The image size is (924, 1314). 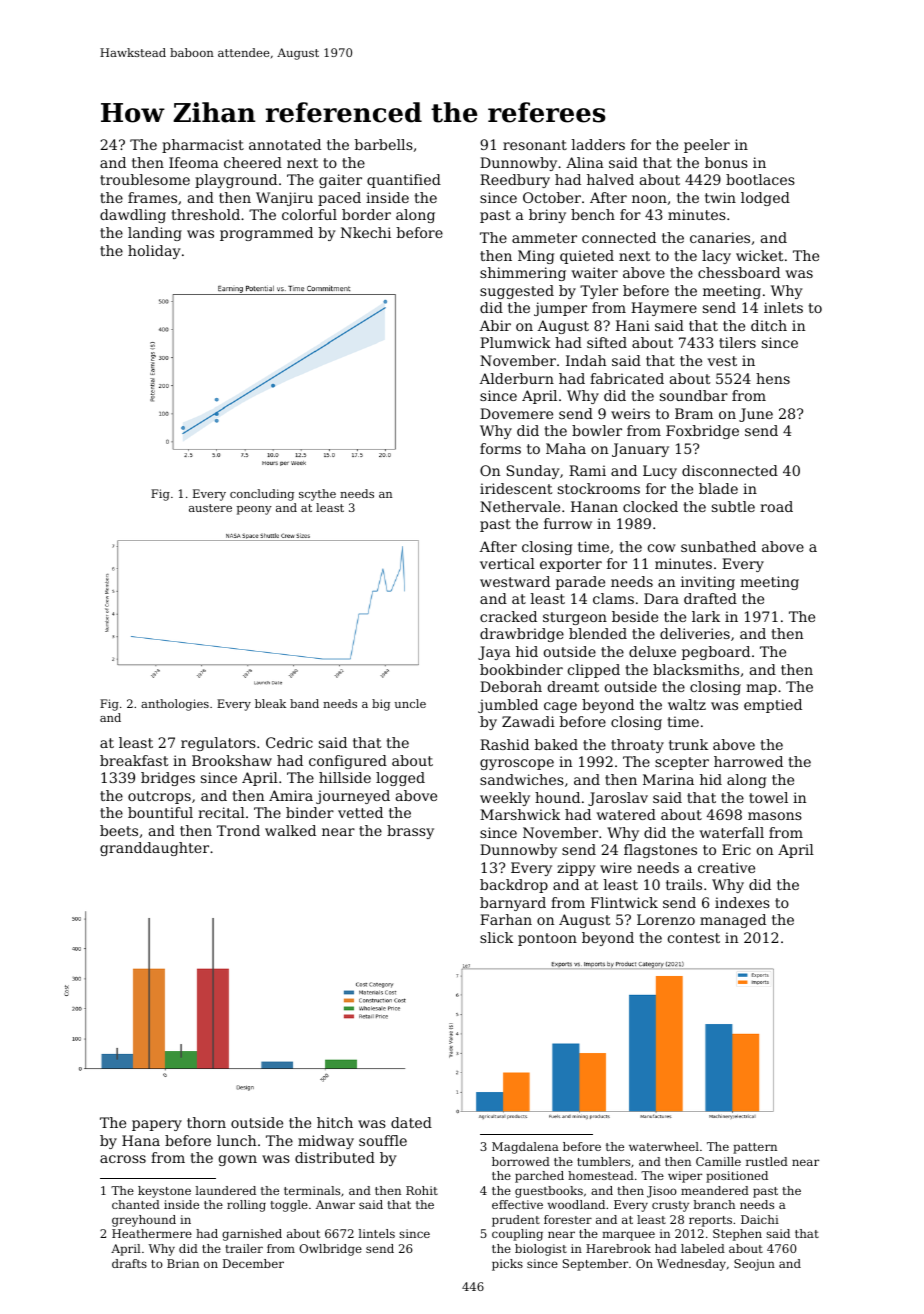 What do you see at coordinates (585, 162) in the page?
I see `Alina` at bounding box center [585, 162].
